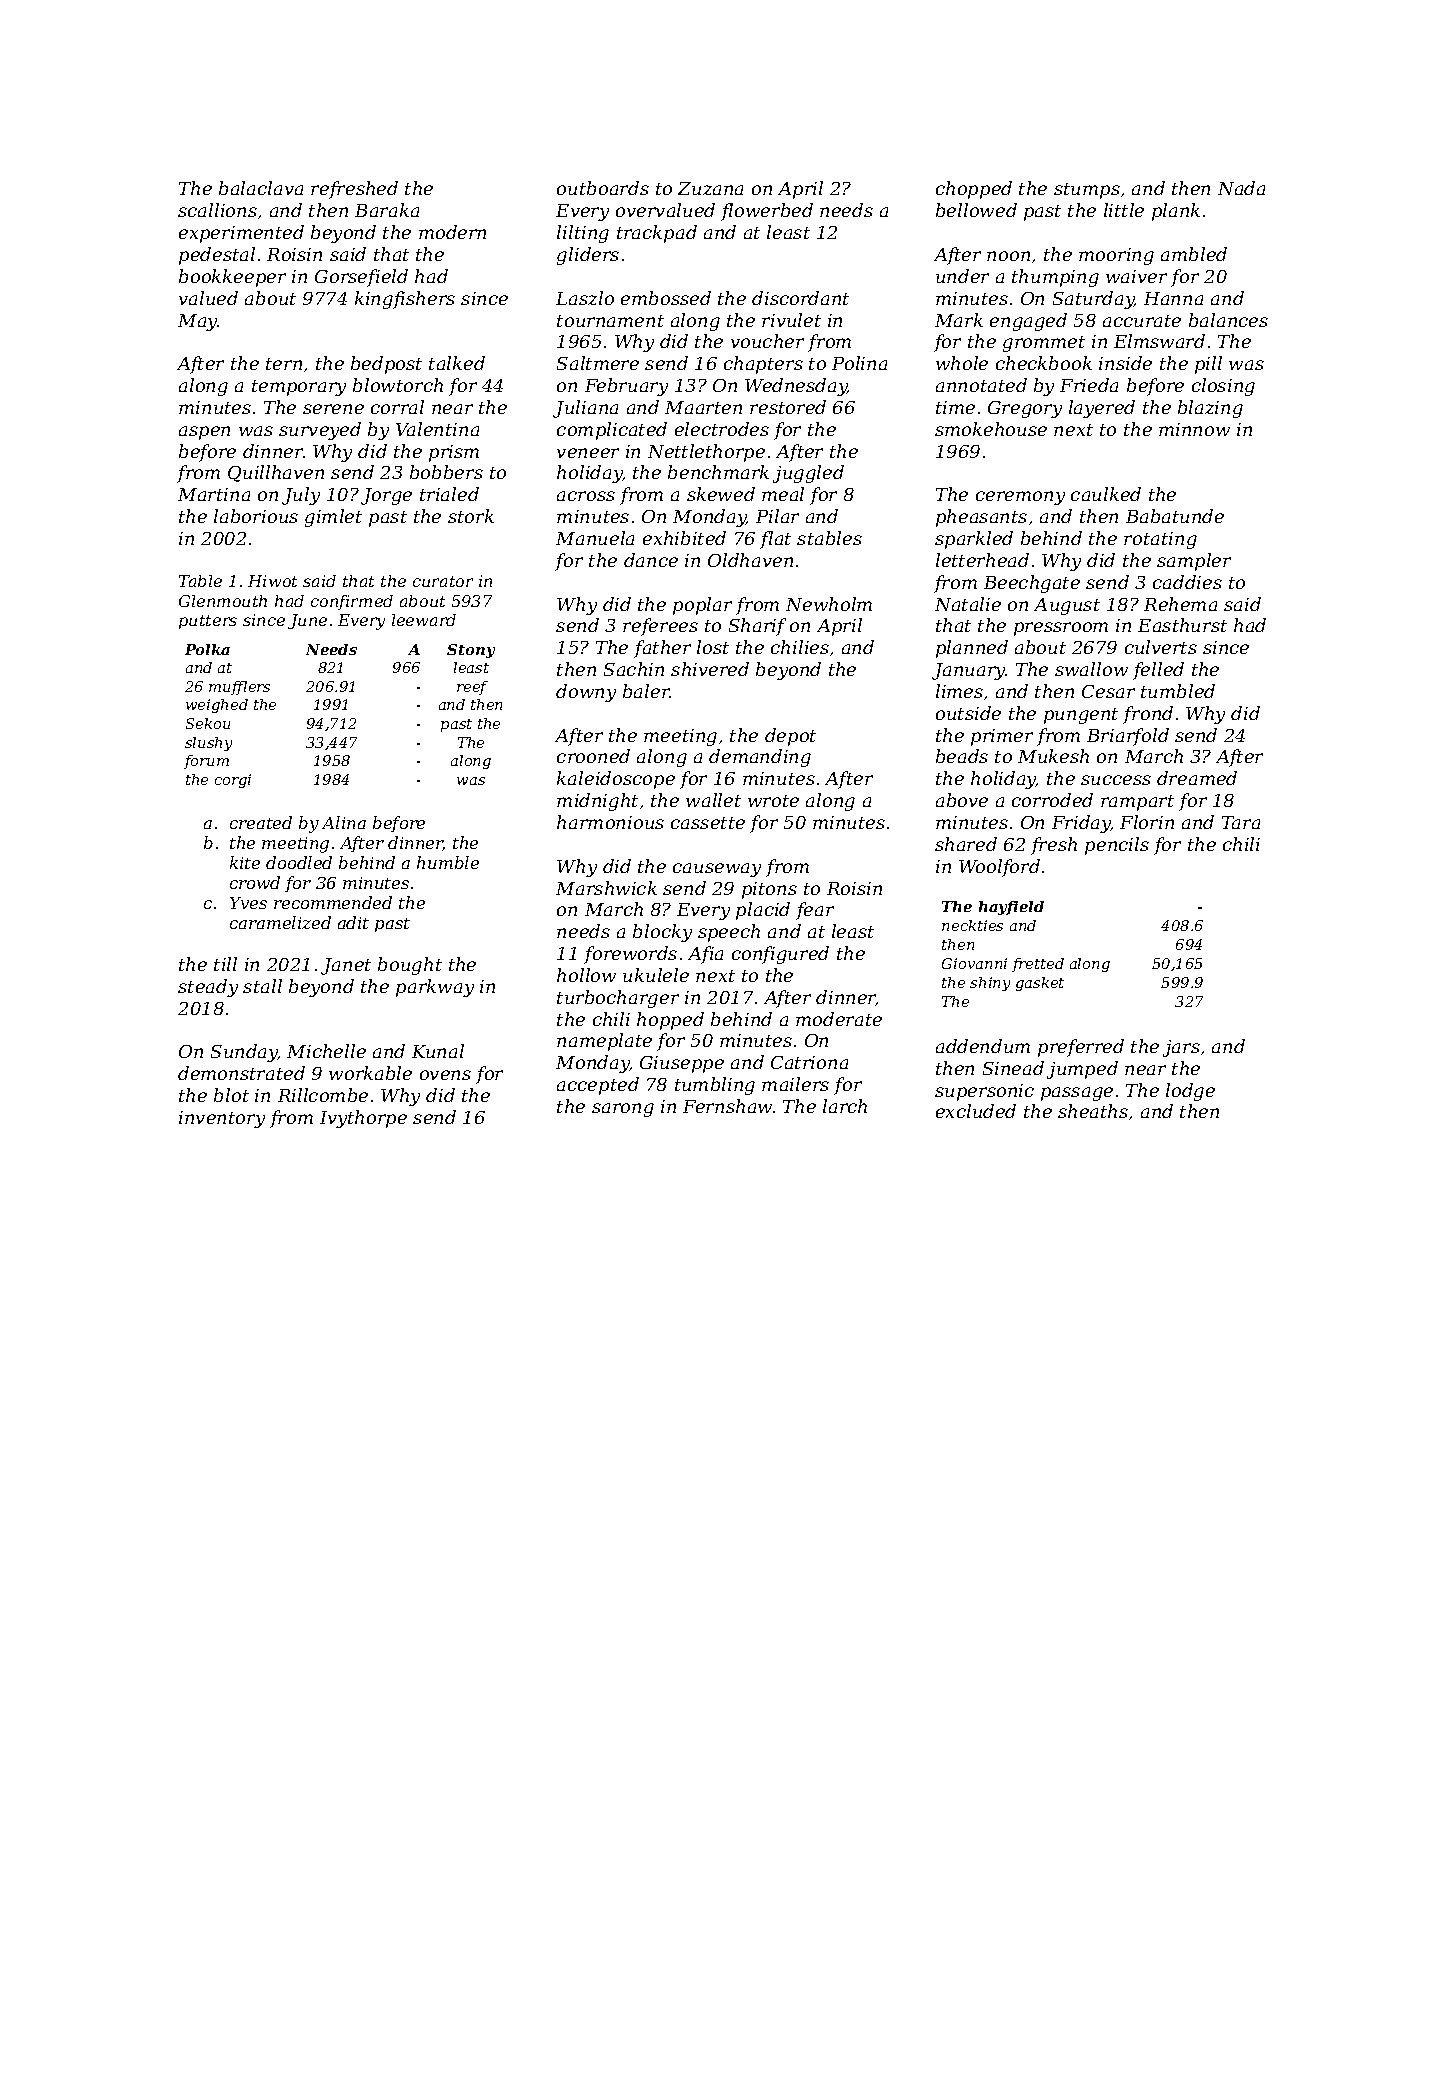  I want to click on bellowed, so click(976, 210).
